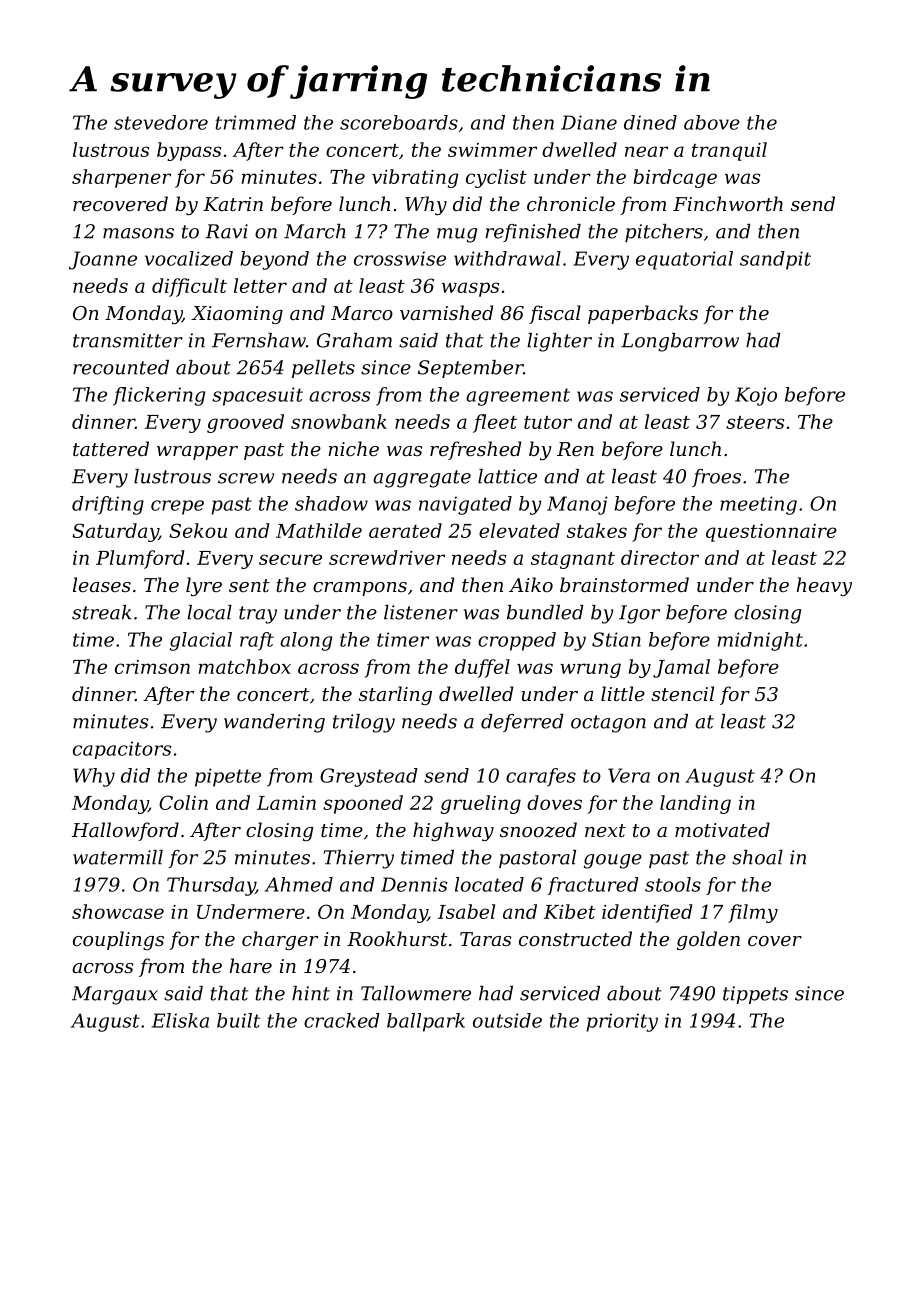 The height and width of the screenshot is (1308, 924). I want to click on streak, so click(102, 612).
